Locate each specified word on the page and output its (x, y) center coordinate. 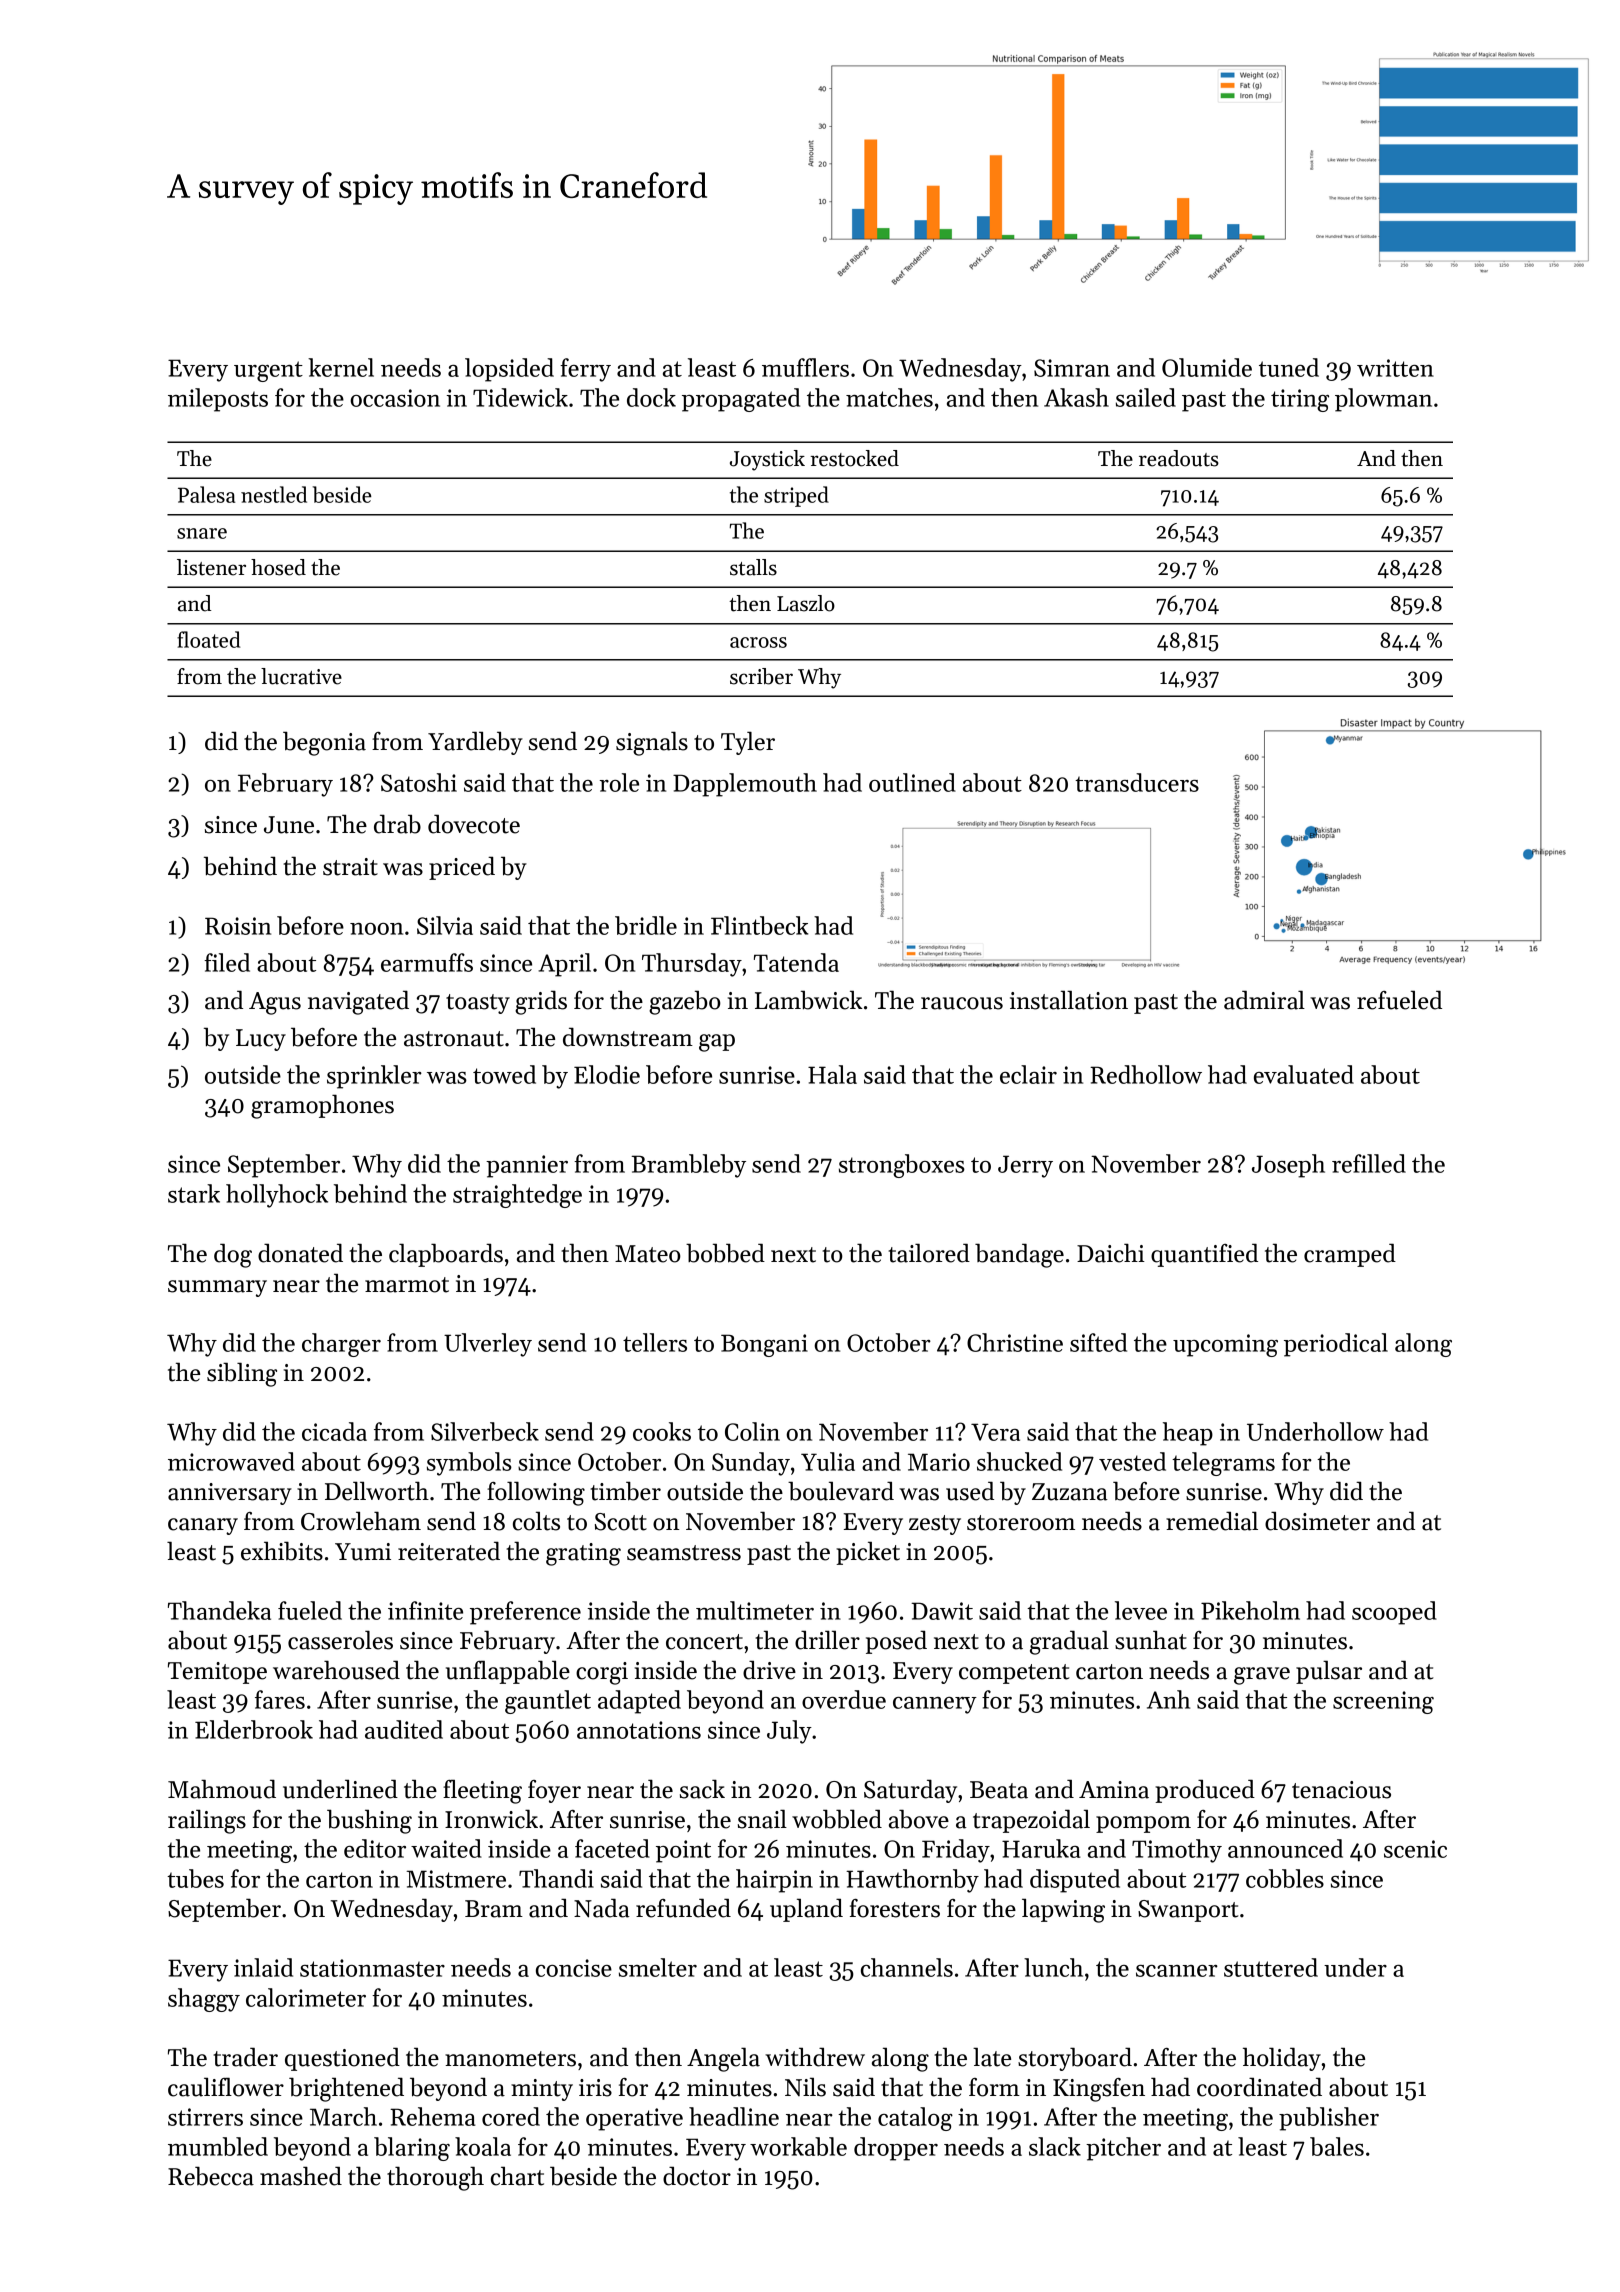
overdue (844, 1699)
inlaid (263, 1967)
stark (194, 1193)
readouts (1179, 458)
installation (1069, 1000)
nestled (274, 494)
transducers (1137, 782)
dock (651, 397)
